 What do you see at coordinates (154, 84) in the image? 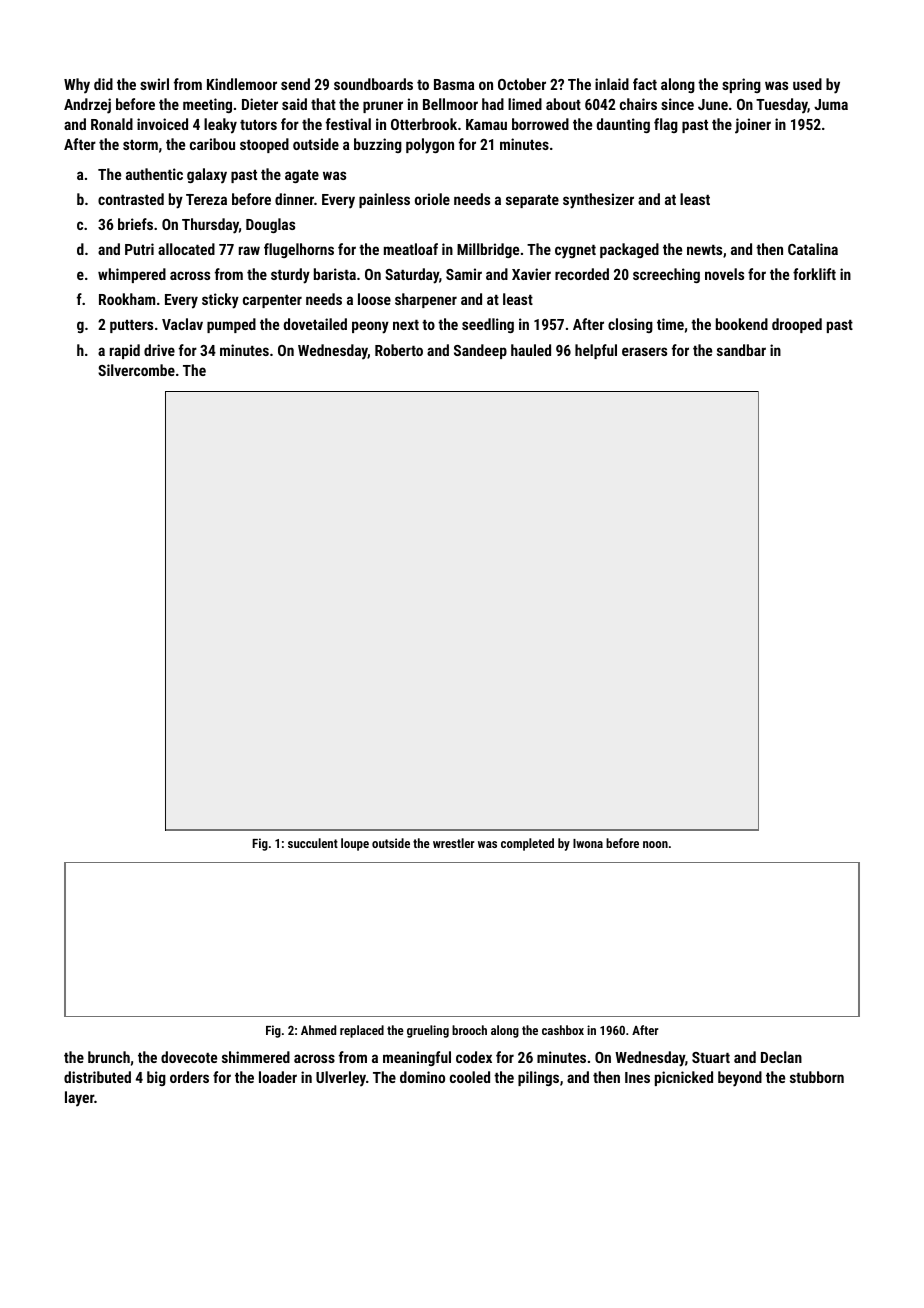
I see `swirl` at bounding box center [154, 84].
